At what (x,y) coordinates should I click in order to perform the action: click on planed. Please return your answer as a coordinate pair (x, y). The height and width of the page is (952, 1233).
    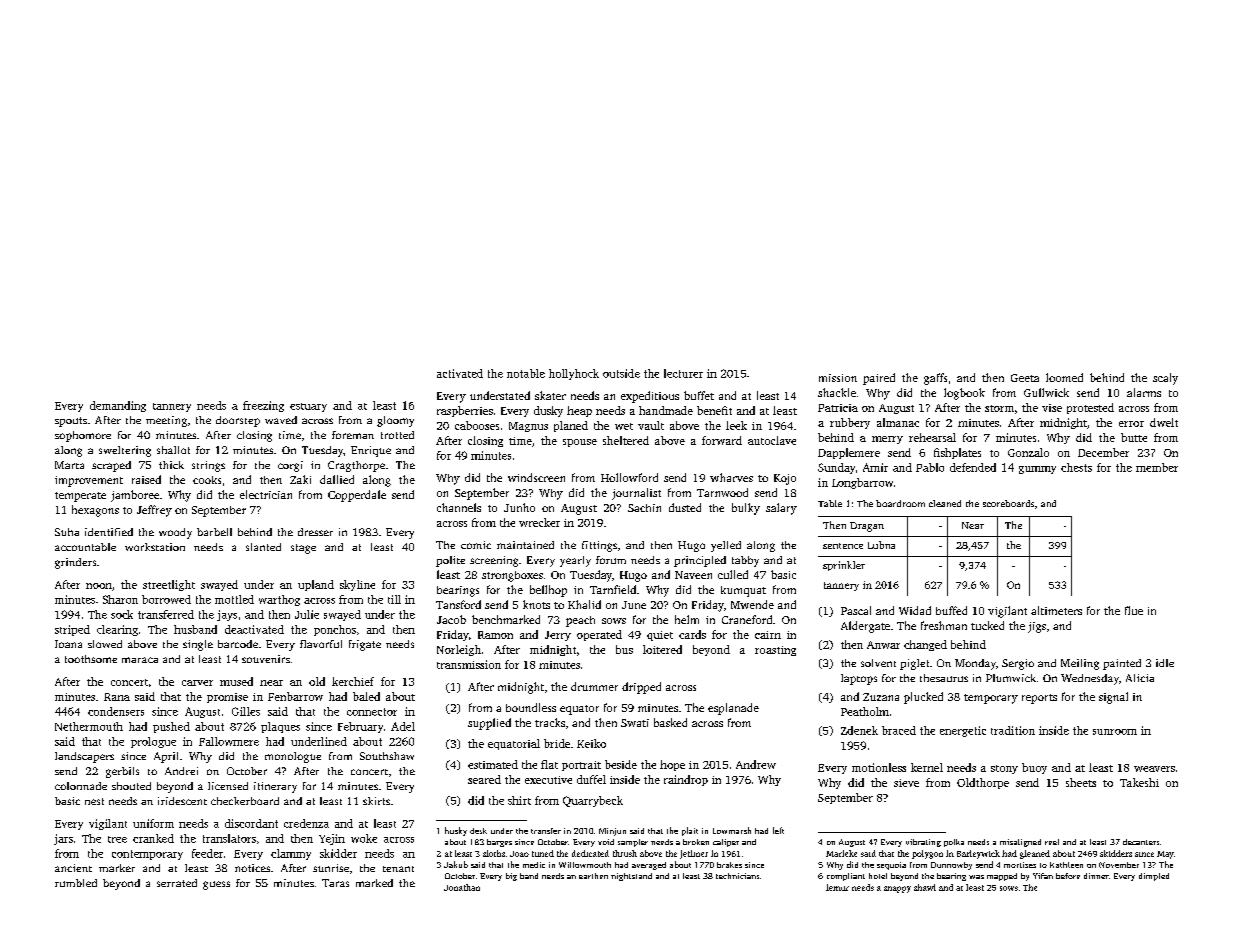
    Looking at the image, I should click on (571, 426).
